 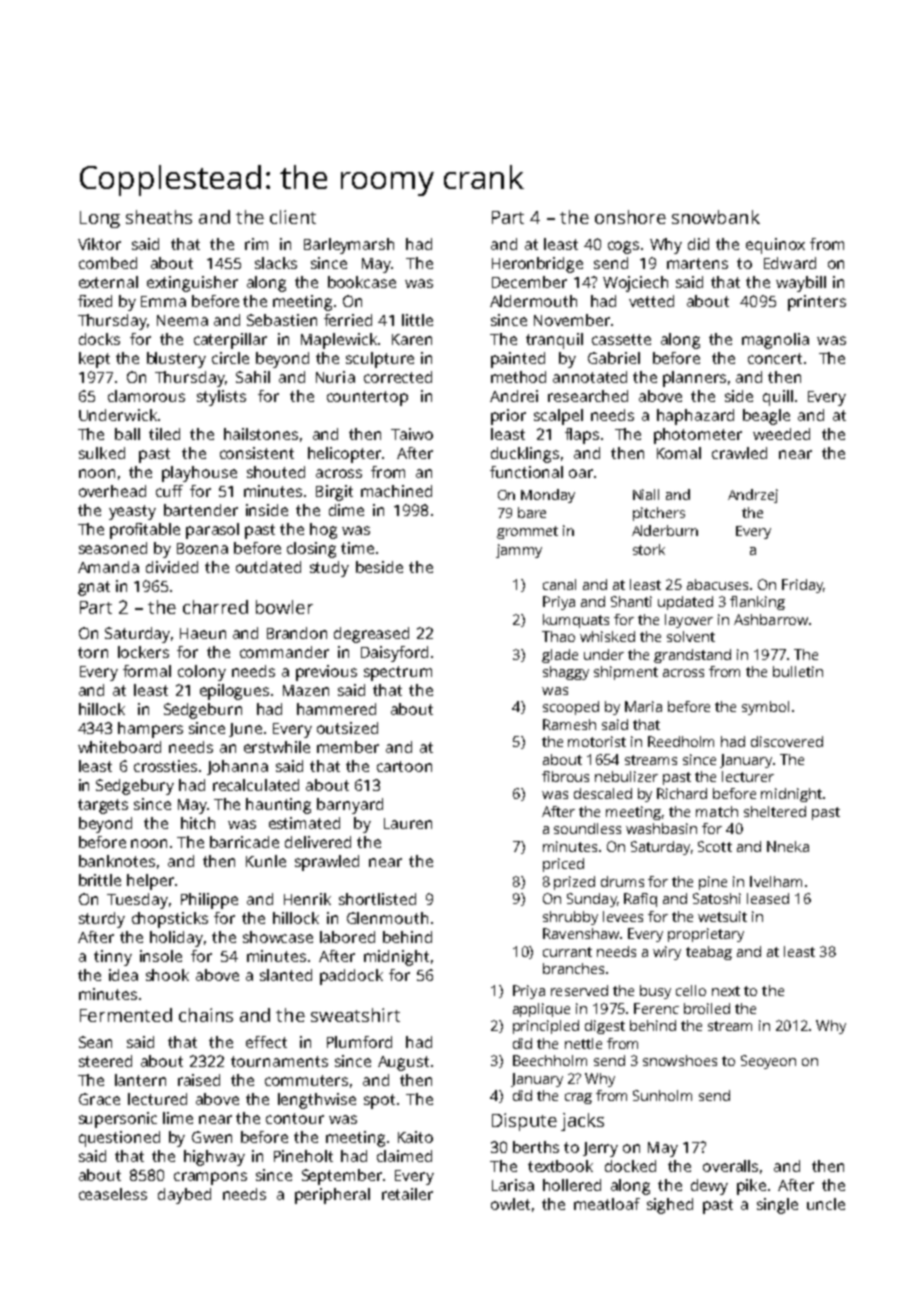 I want to click on Seoyeon, so click(x=768, y=1062).
